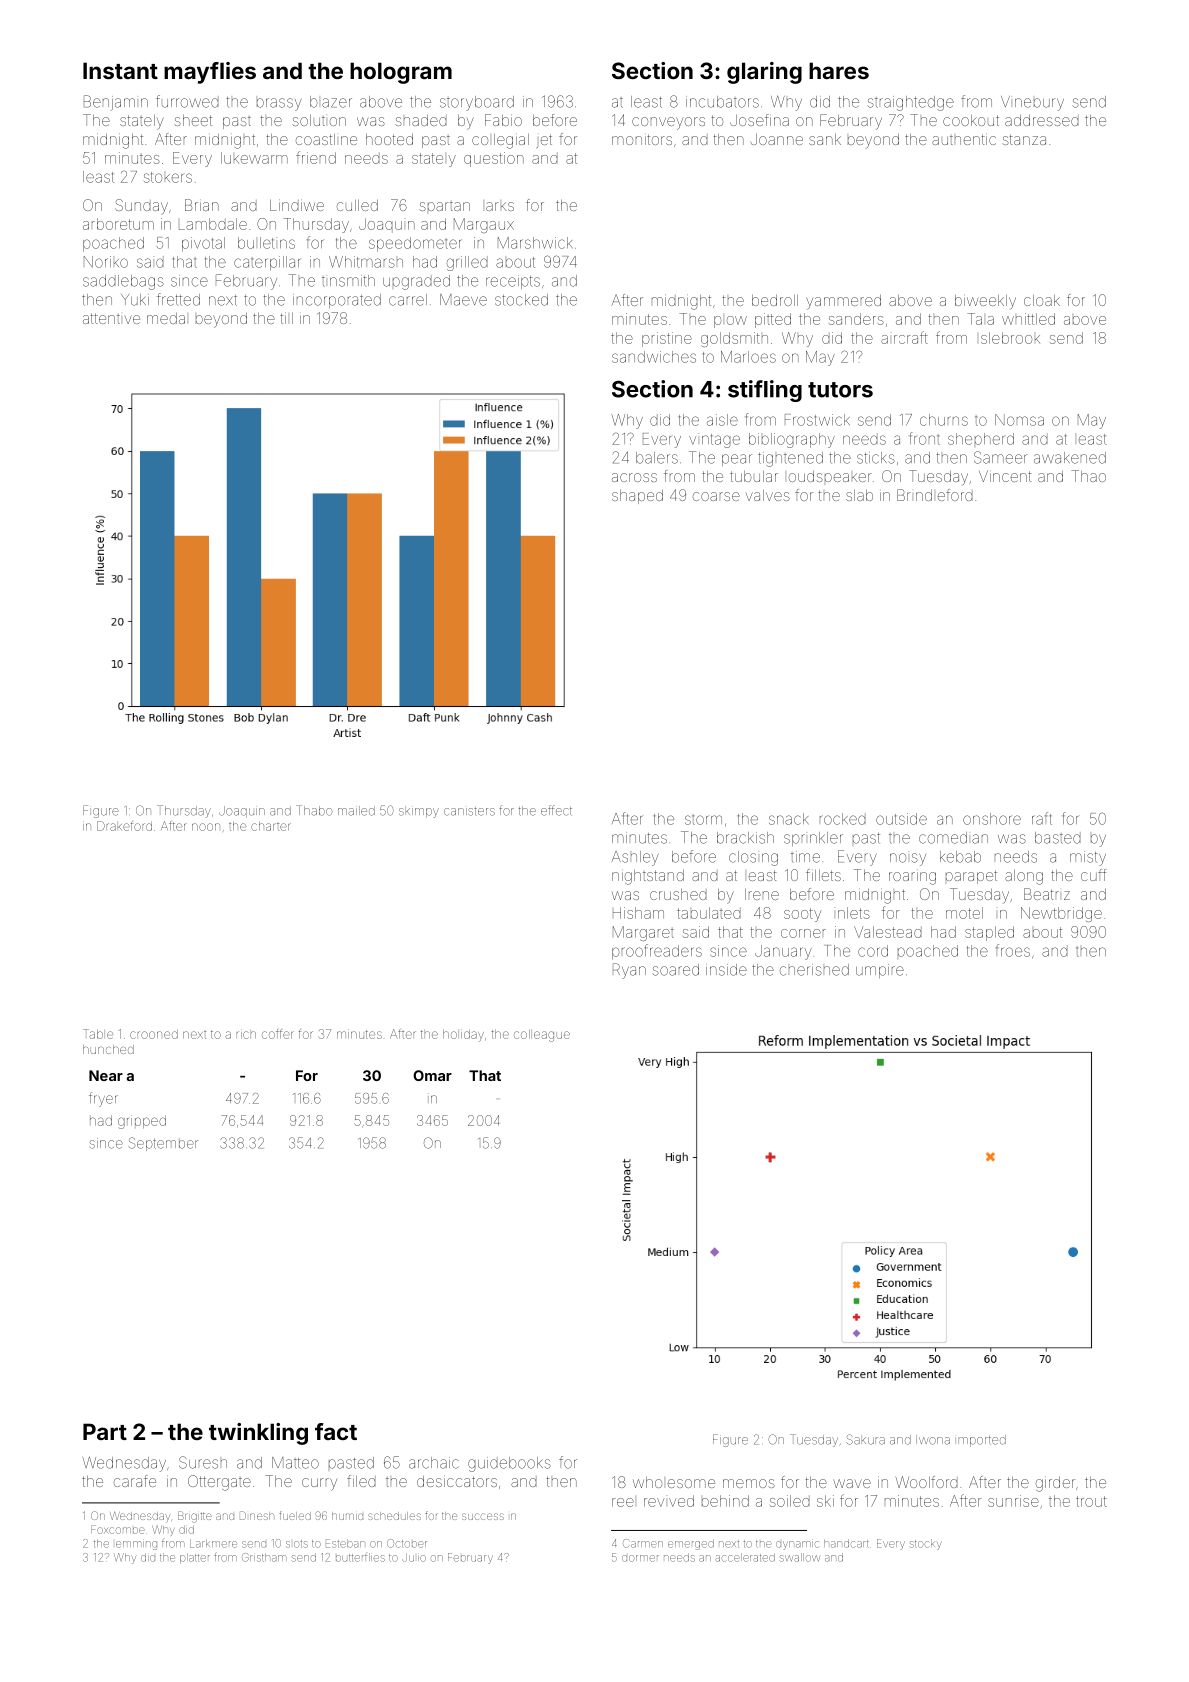 The image size is (1189, 1682). Describe the element at coordinates (637, 497) in the screenshot. I see `shaped` at that location.
